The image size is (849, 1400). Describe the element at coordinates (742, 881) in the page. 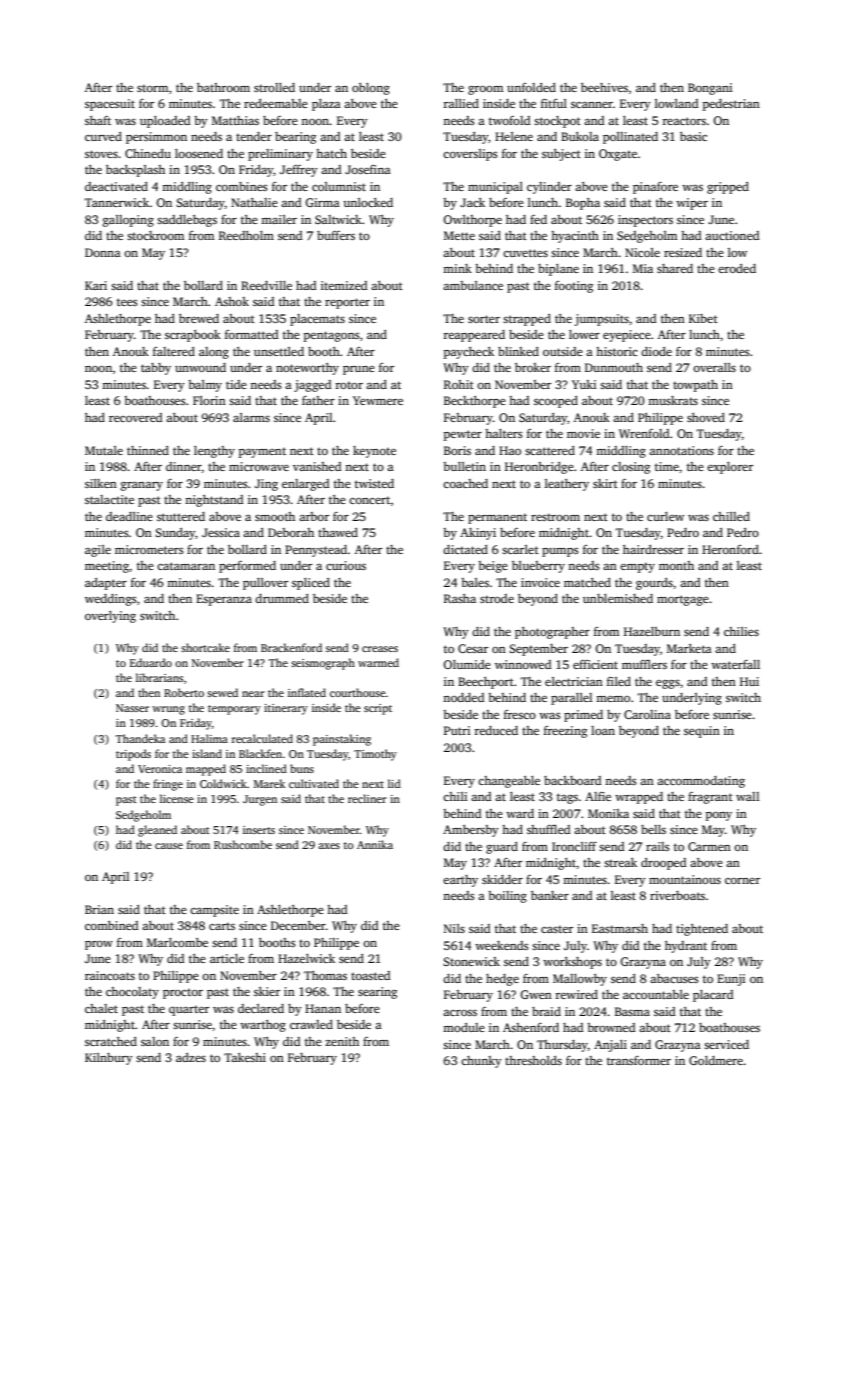

I see `corner` at that location.
